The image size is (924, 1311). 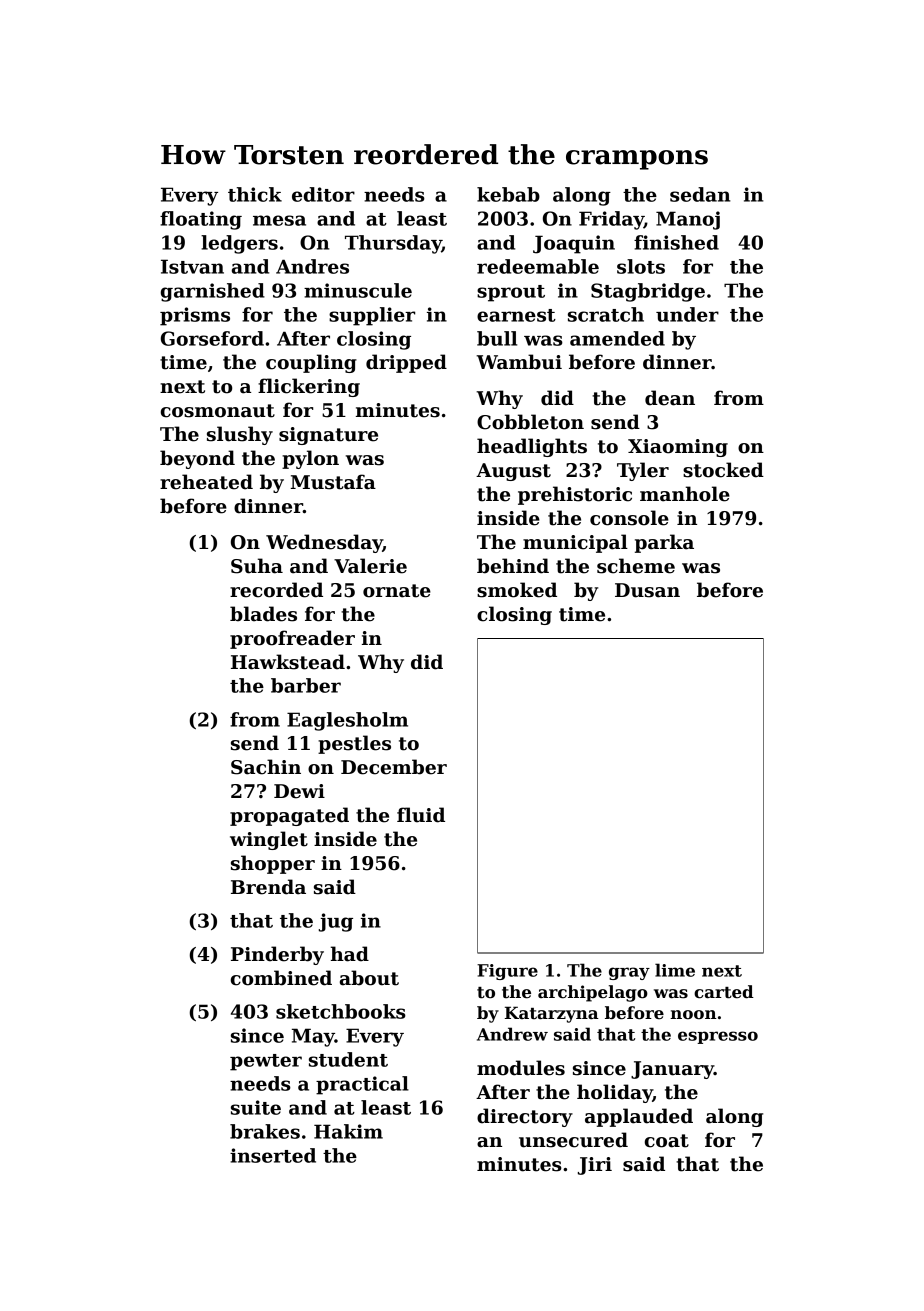 I want to click on Hakim, so click(x=348, y=1131).
